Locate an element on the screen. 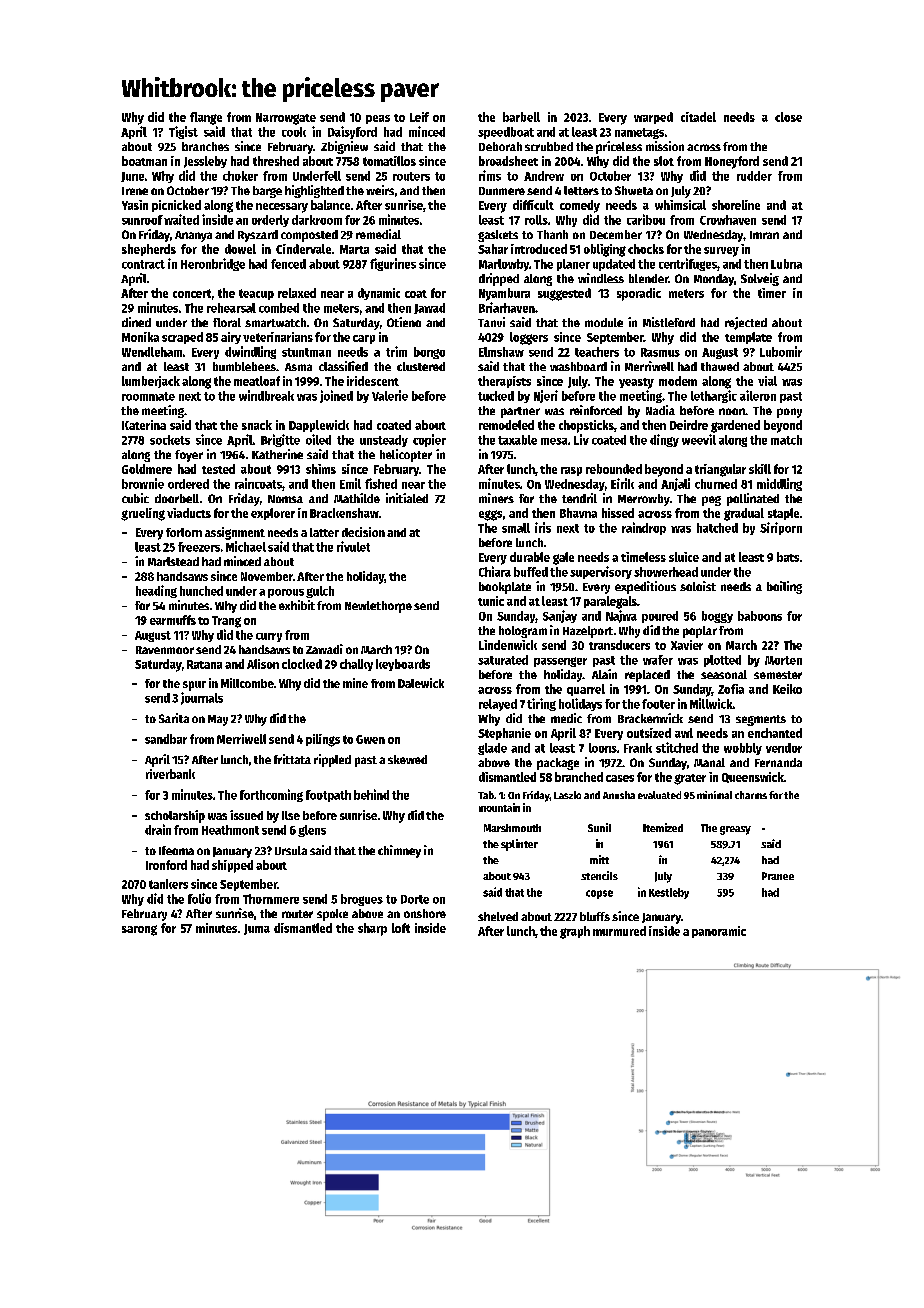 The height and width of the screenshot is (1308, 924). Leif is located at coordinates (419, 117).
